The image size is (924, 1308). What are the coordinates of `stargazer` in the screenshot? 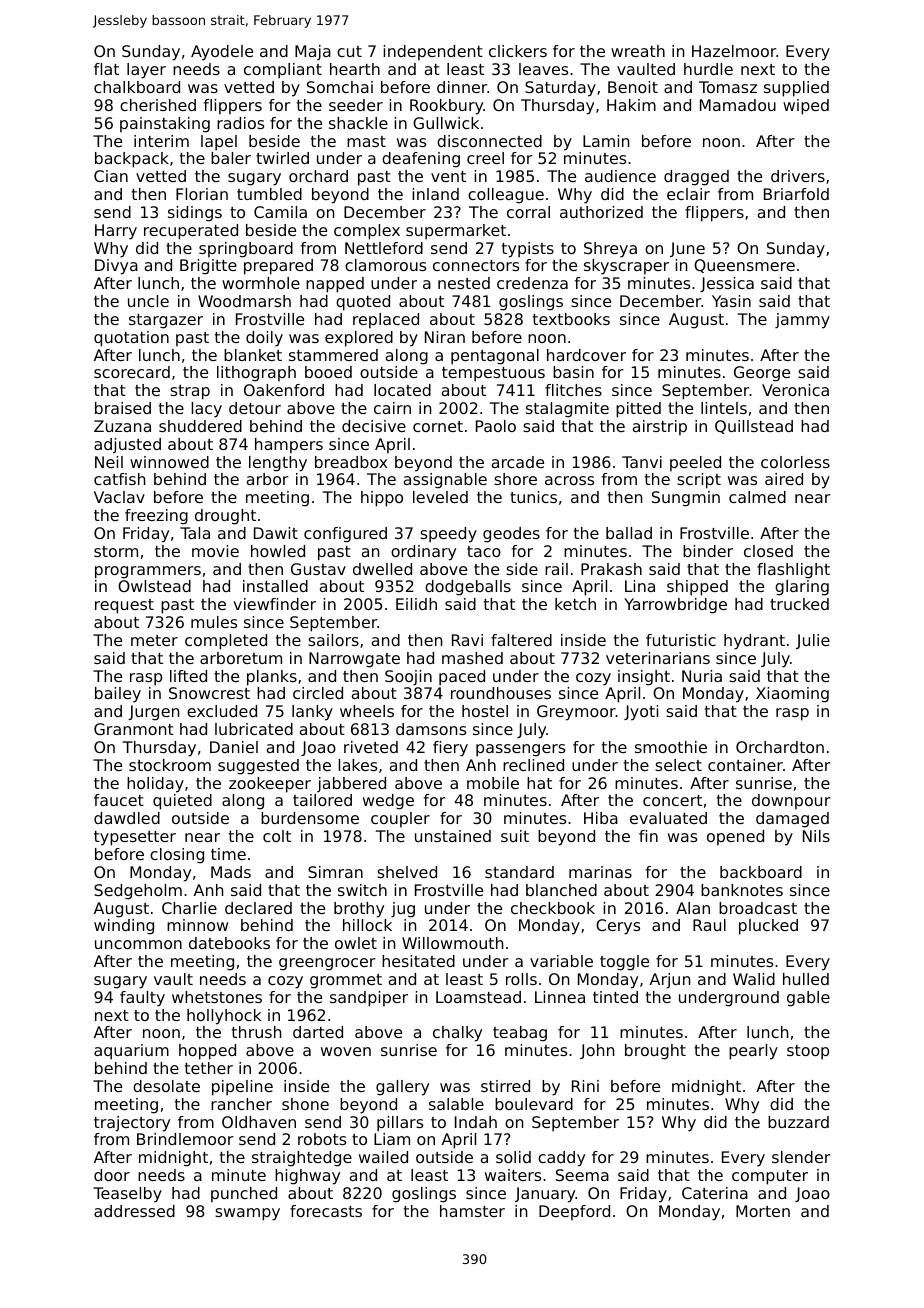 It's located at (166, 321).
